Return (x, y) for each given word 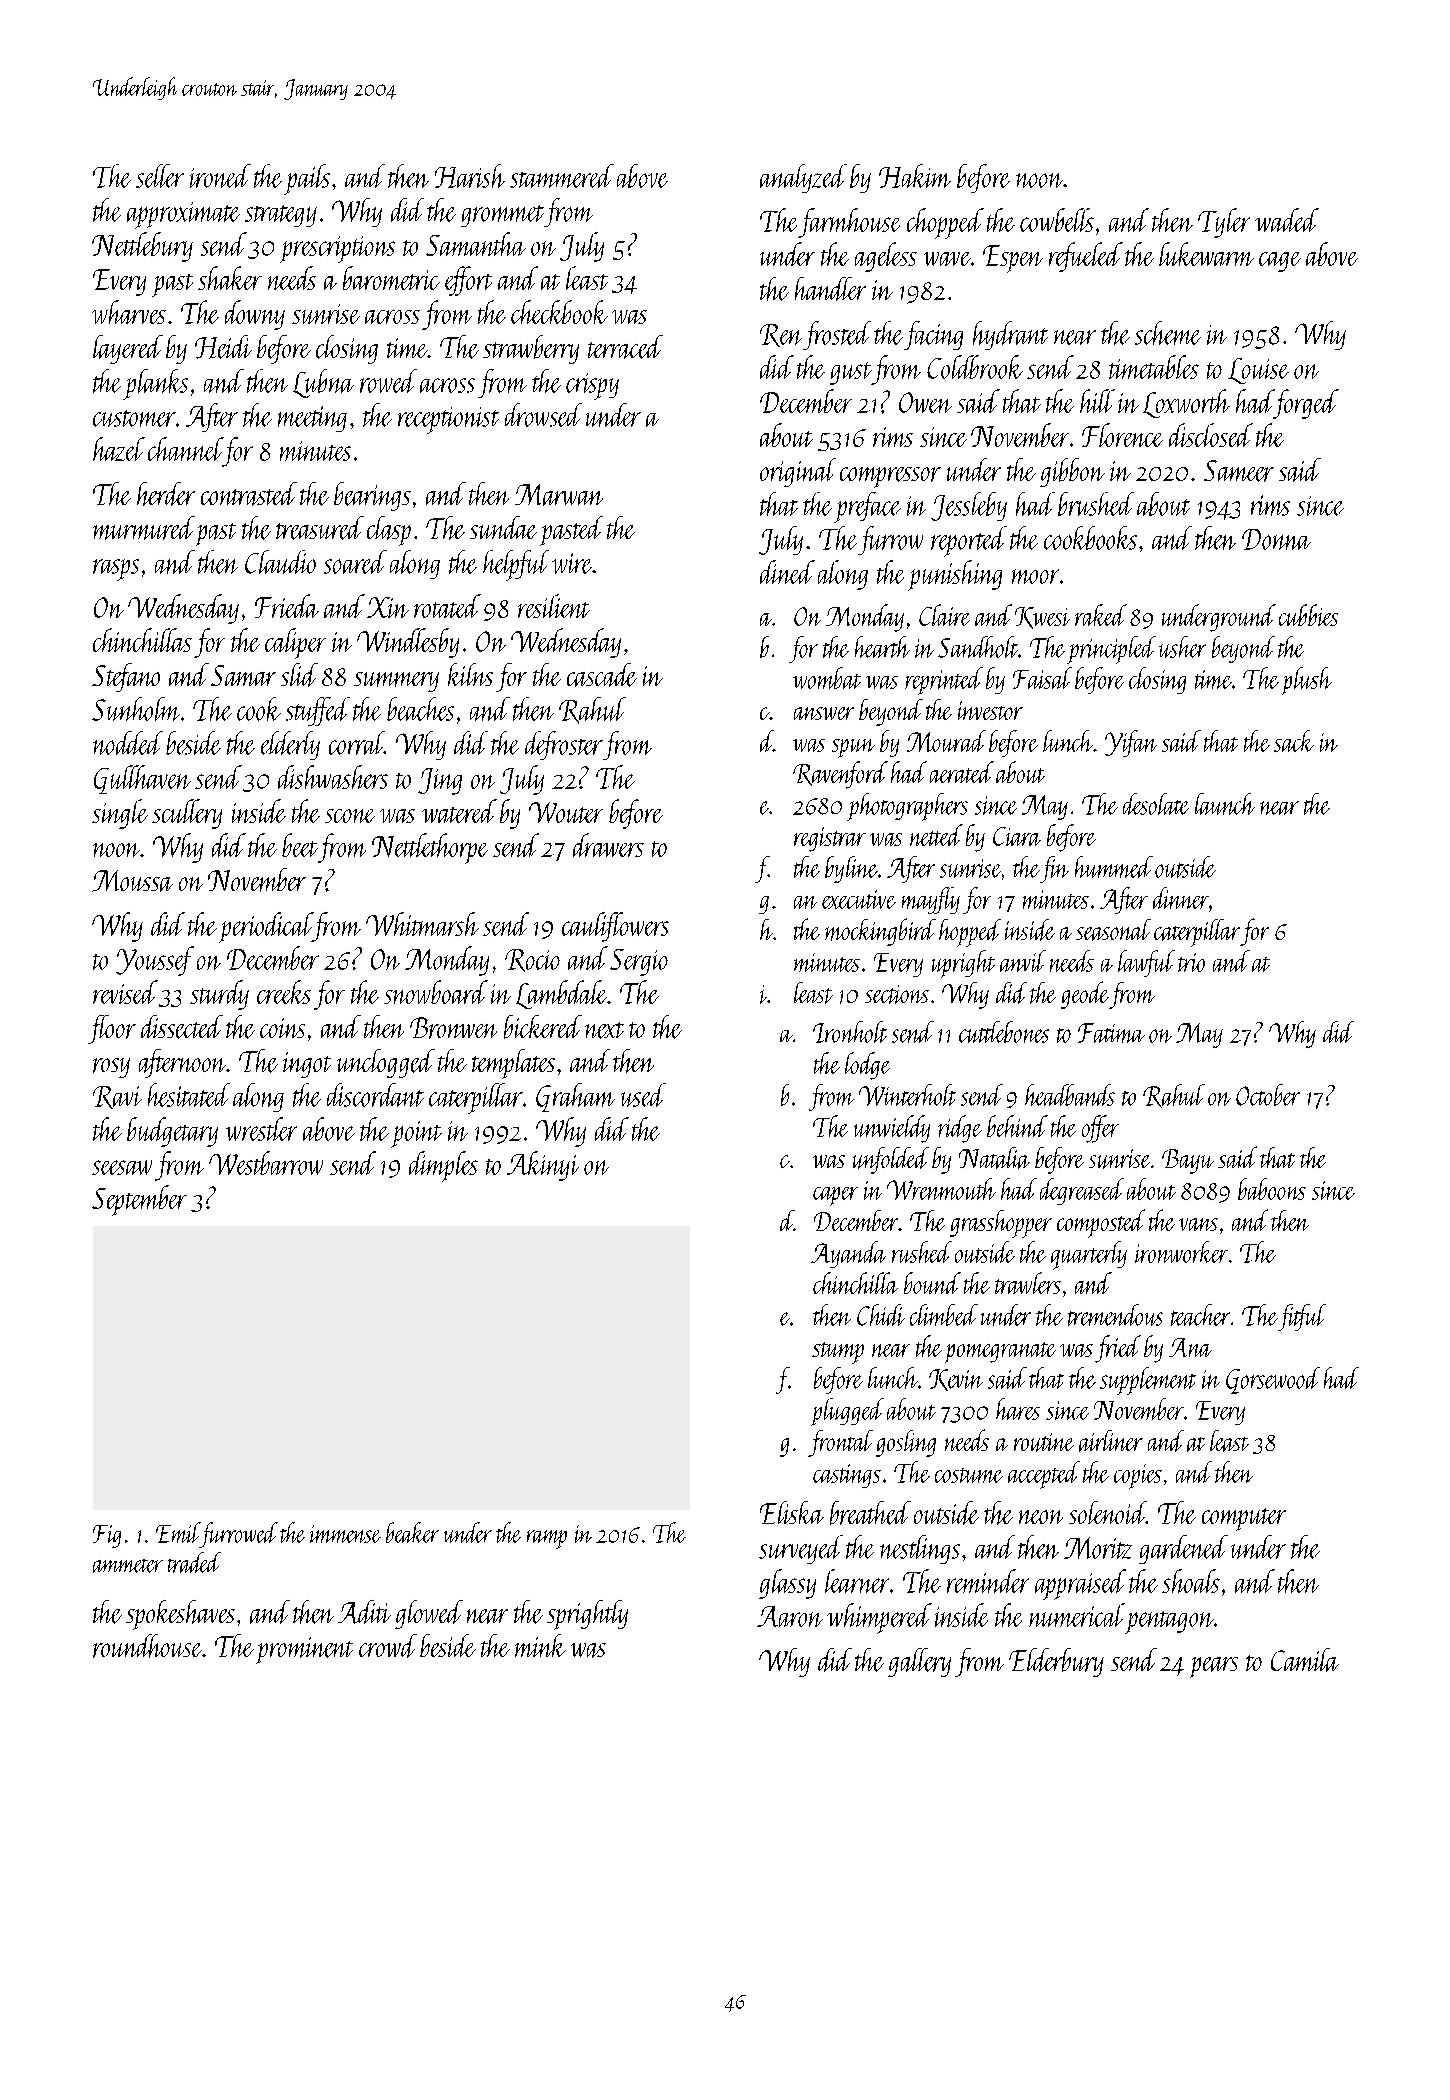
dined (787, 572)
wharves (129, 312)
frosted (837, 335)
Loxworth (1186, 403)
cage (1280, 262)
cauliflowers (615, 927)
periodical (265, 927)
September (139, 1200)
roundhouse (147, 1646)
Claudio (280, 562)
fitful (1302, 1317)
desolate (1156, 804)
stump (838, 1353)
